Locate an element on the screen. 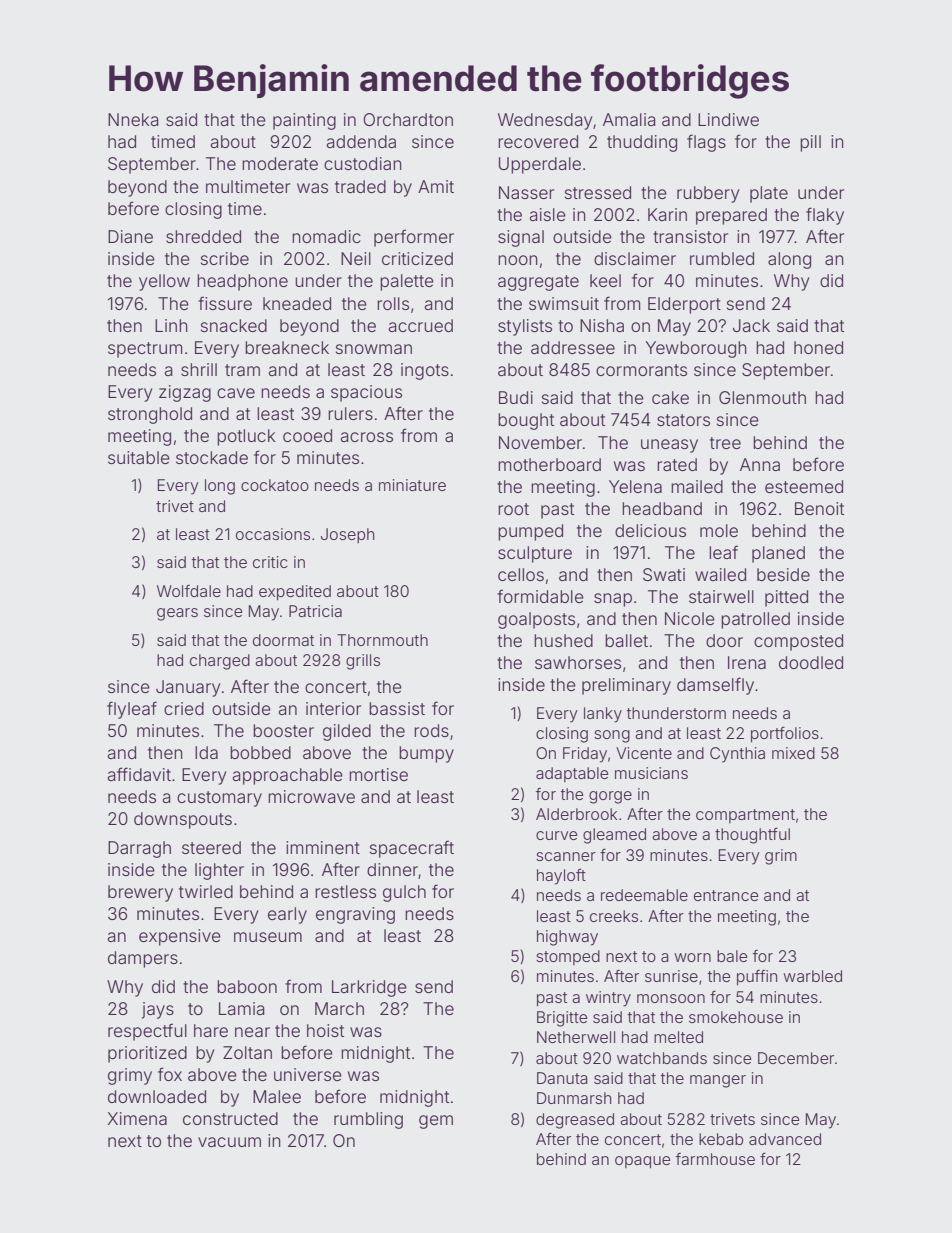 This screenshot has width=952, height=1233. Wolfdale is located at coordinates (189, 591).
